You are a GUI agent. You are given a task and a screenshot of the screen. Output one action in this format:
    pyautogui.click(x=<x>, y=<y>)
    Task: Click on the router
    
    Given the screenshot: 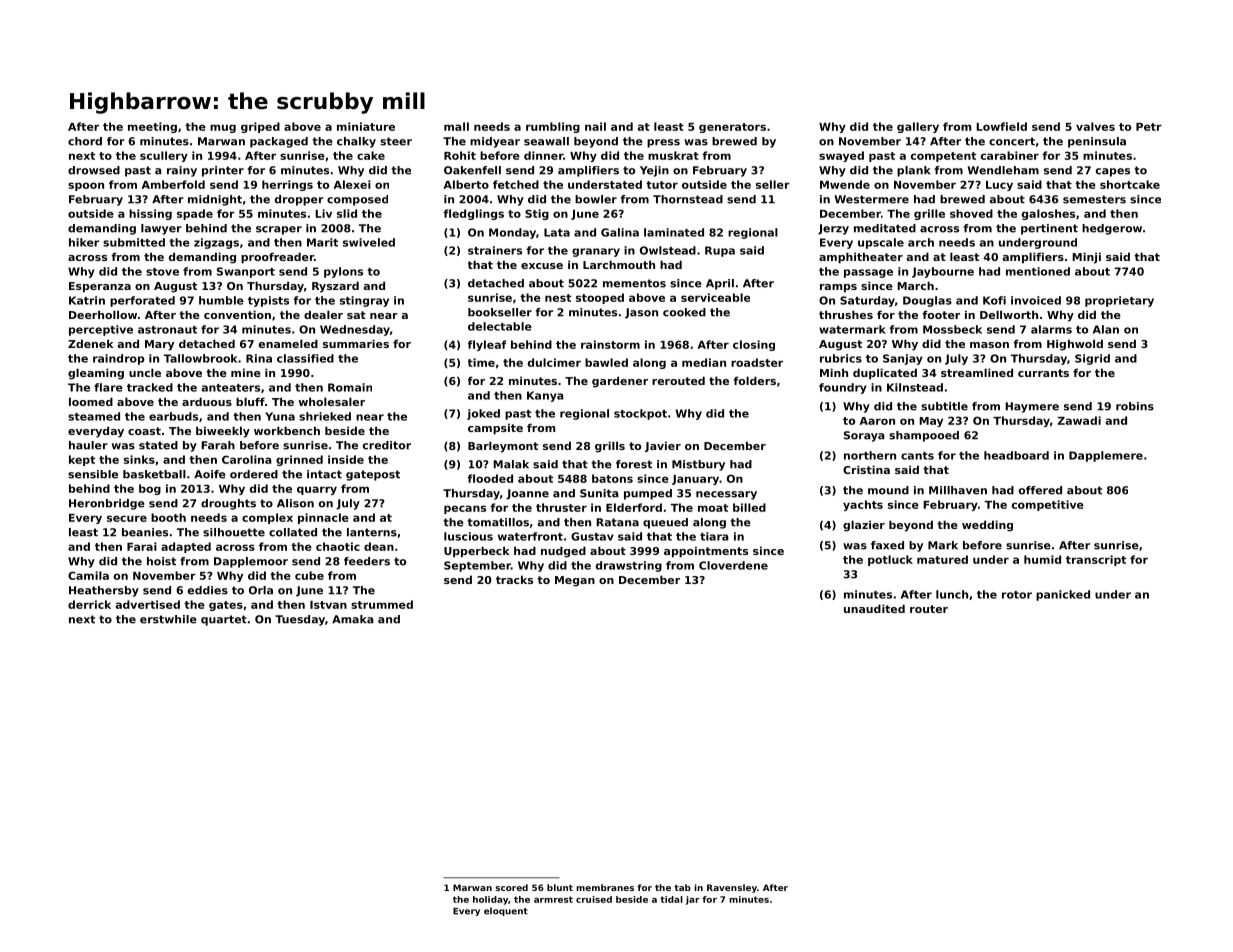 What is the action you would take?
    pyautogui.click(x=929, y=609)
